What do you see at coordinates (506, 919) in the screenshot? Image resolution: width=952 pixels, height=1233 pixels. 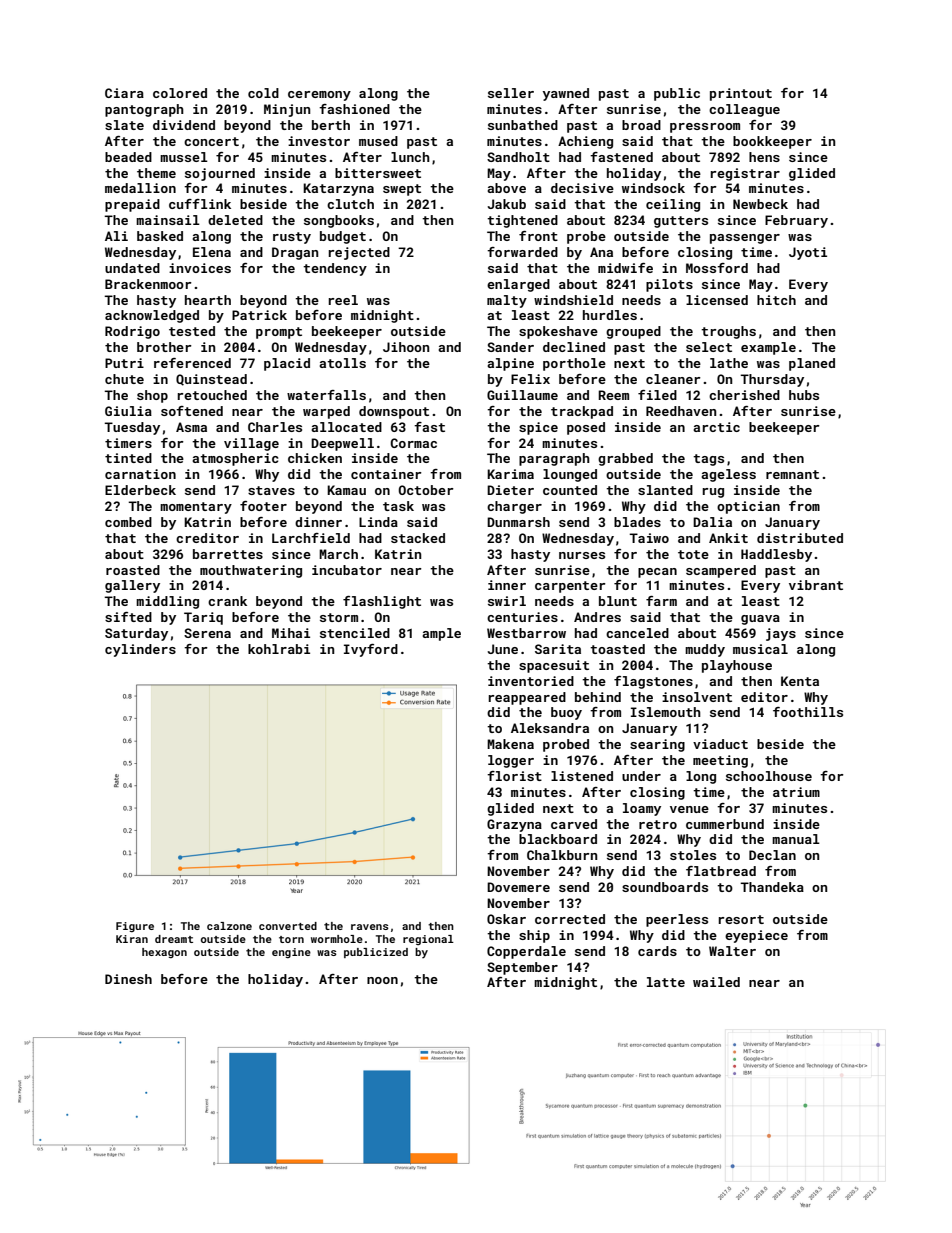 I see `Oskar` at bounding box center [506, 919].
